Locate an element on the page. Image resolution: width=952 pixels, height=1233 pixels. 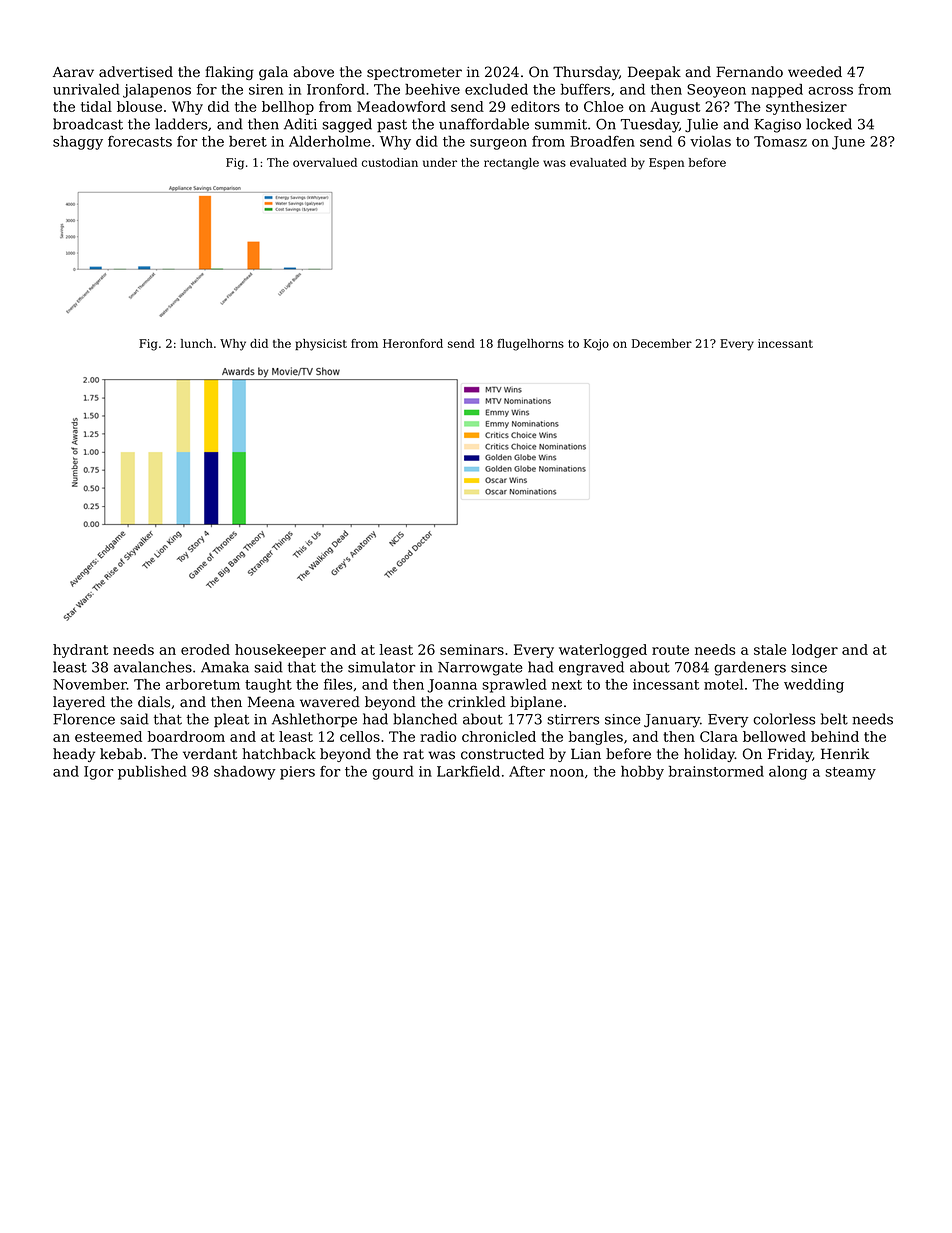
Kojo is located at coordinates (596, 345).
